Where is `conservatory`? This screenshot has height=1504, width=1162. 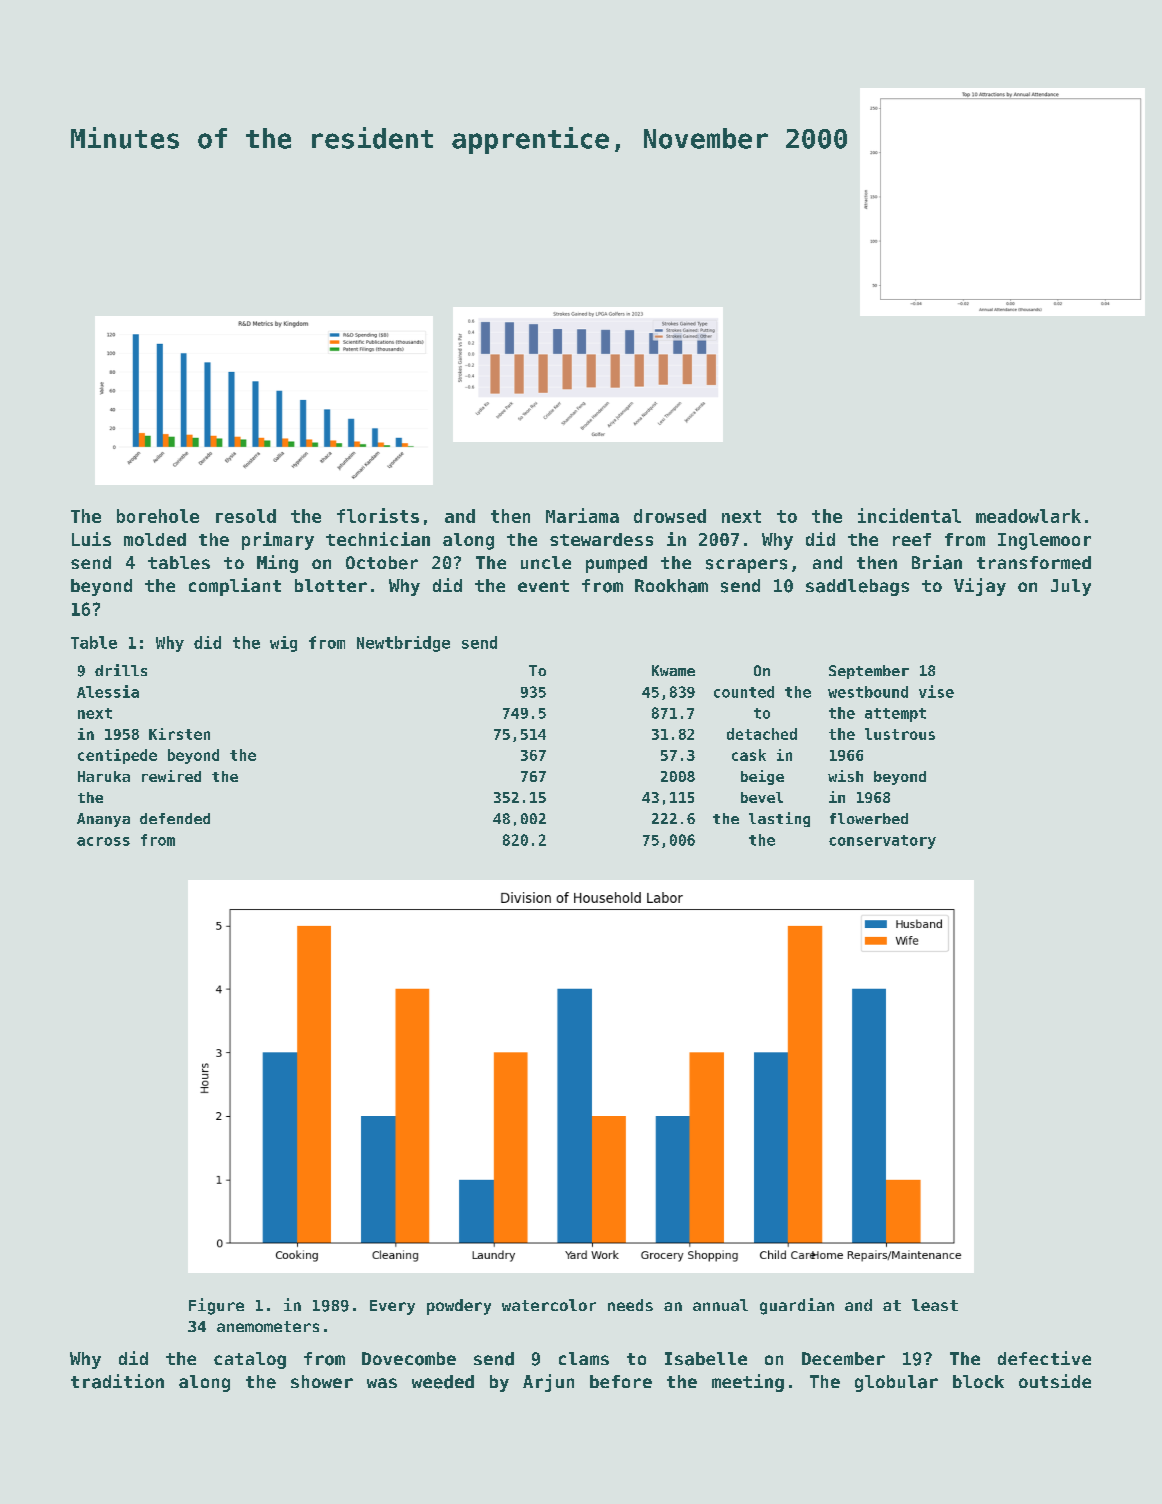 conservatory is located at coordinates (882, 842).
